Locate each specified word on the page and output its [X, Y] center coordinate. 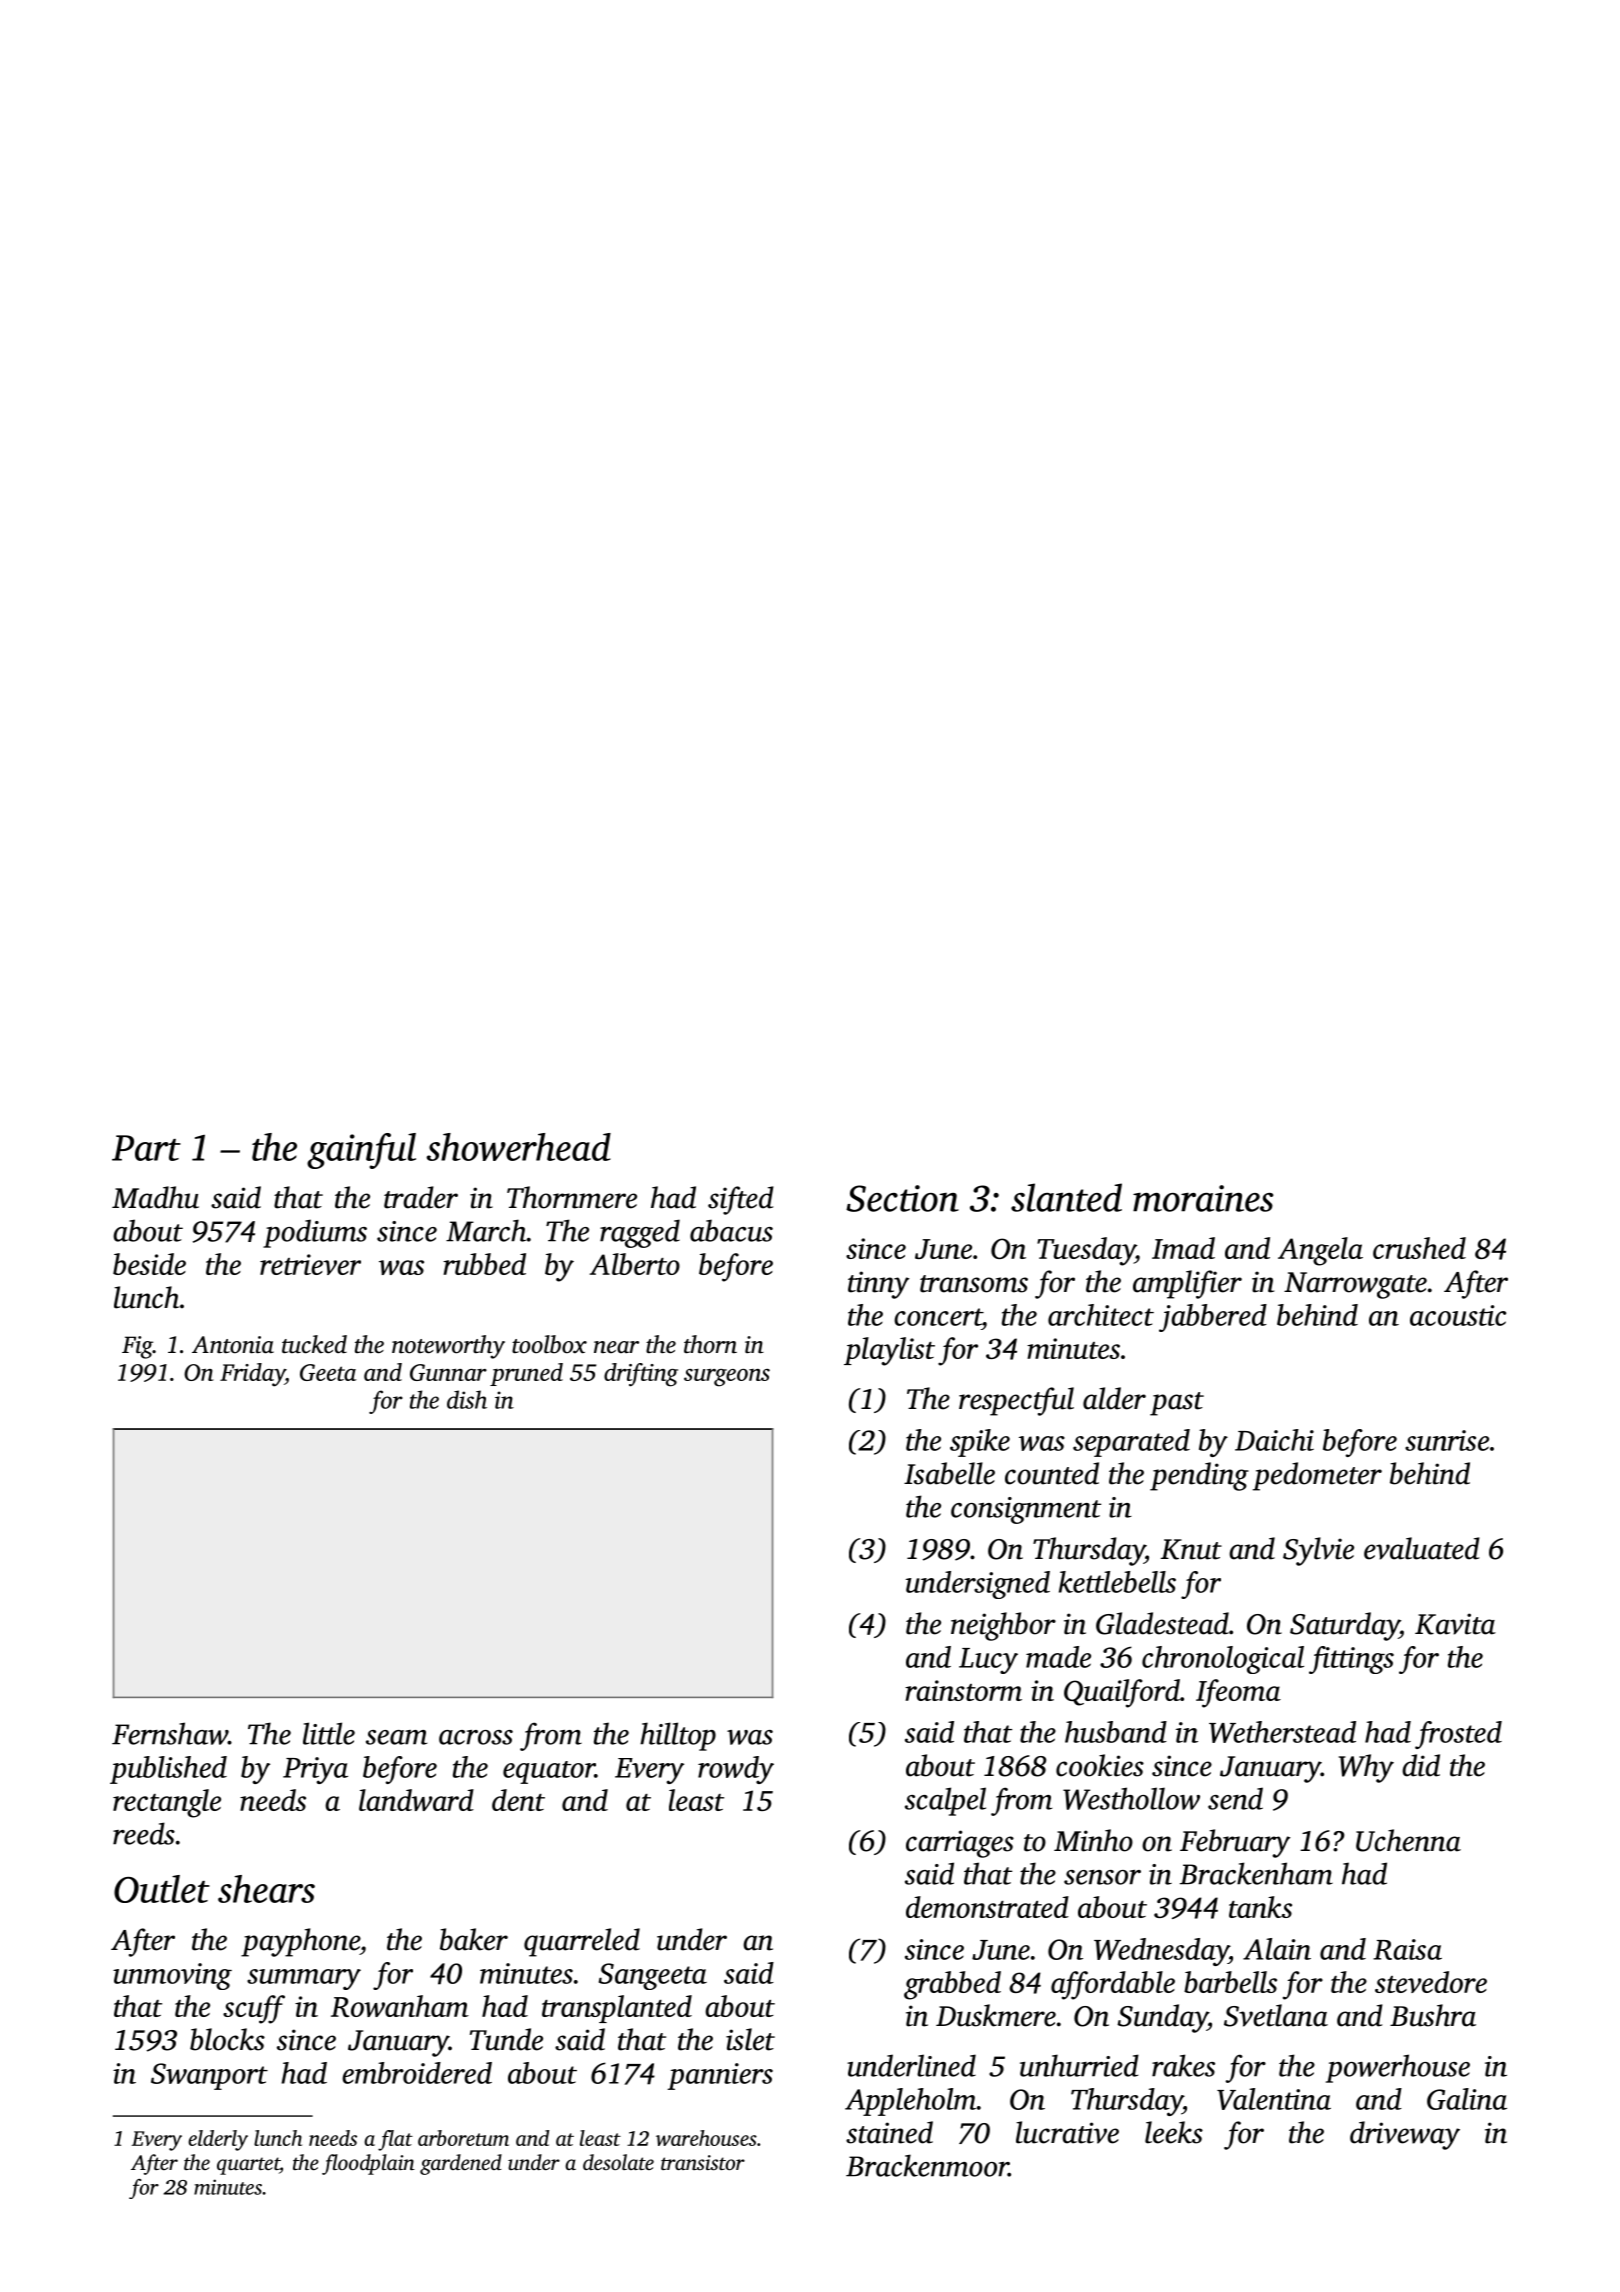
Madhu [155, 1197]
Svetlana [1276, 2015]
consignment [1026, 1510]
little [329, 1733]
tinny [878, 1285]
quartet [248, 2166]
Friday [252, 1375]
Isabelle [949, 1473]
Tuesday [1086, 1251]
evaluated [1422, 1548]
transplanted [617, 2009]
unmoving [172, 1976]
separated [1131, 1443]
